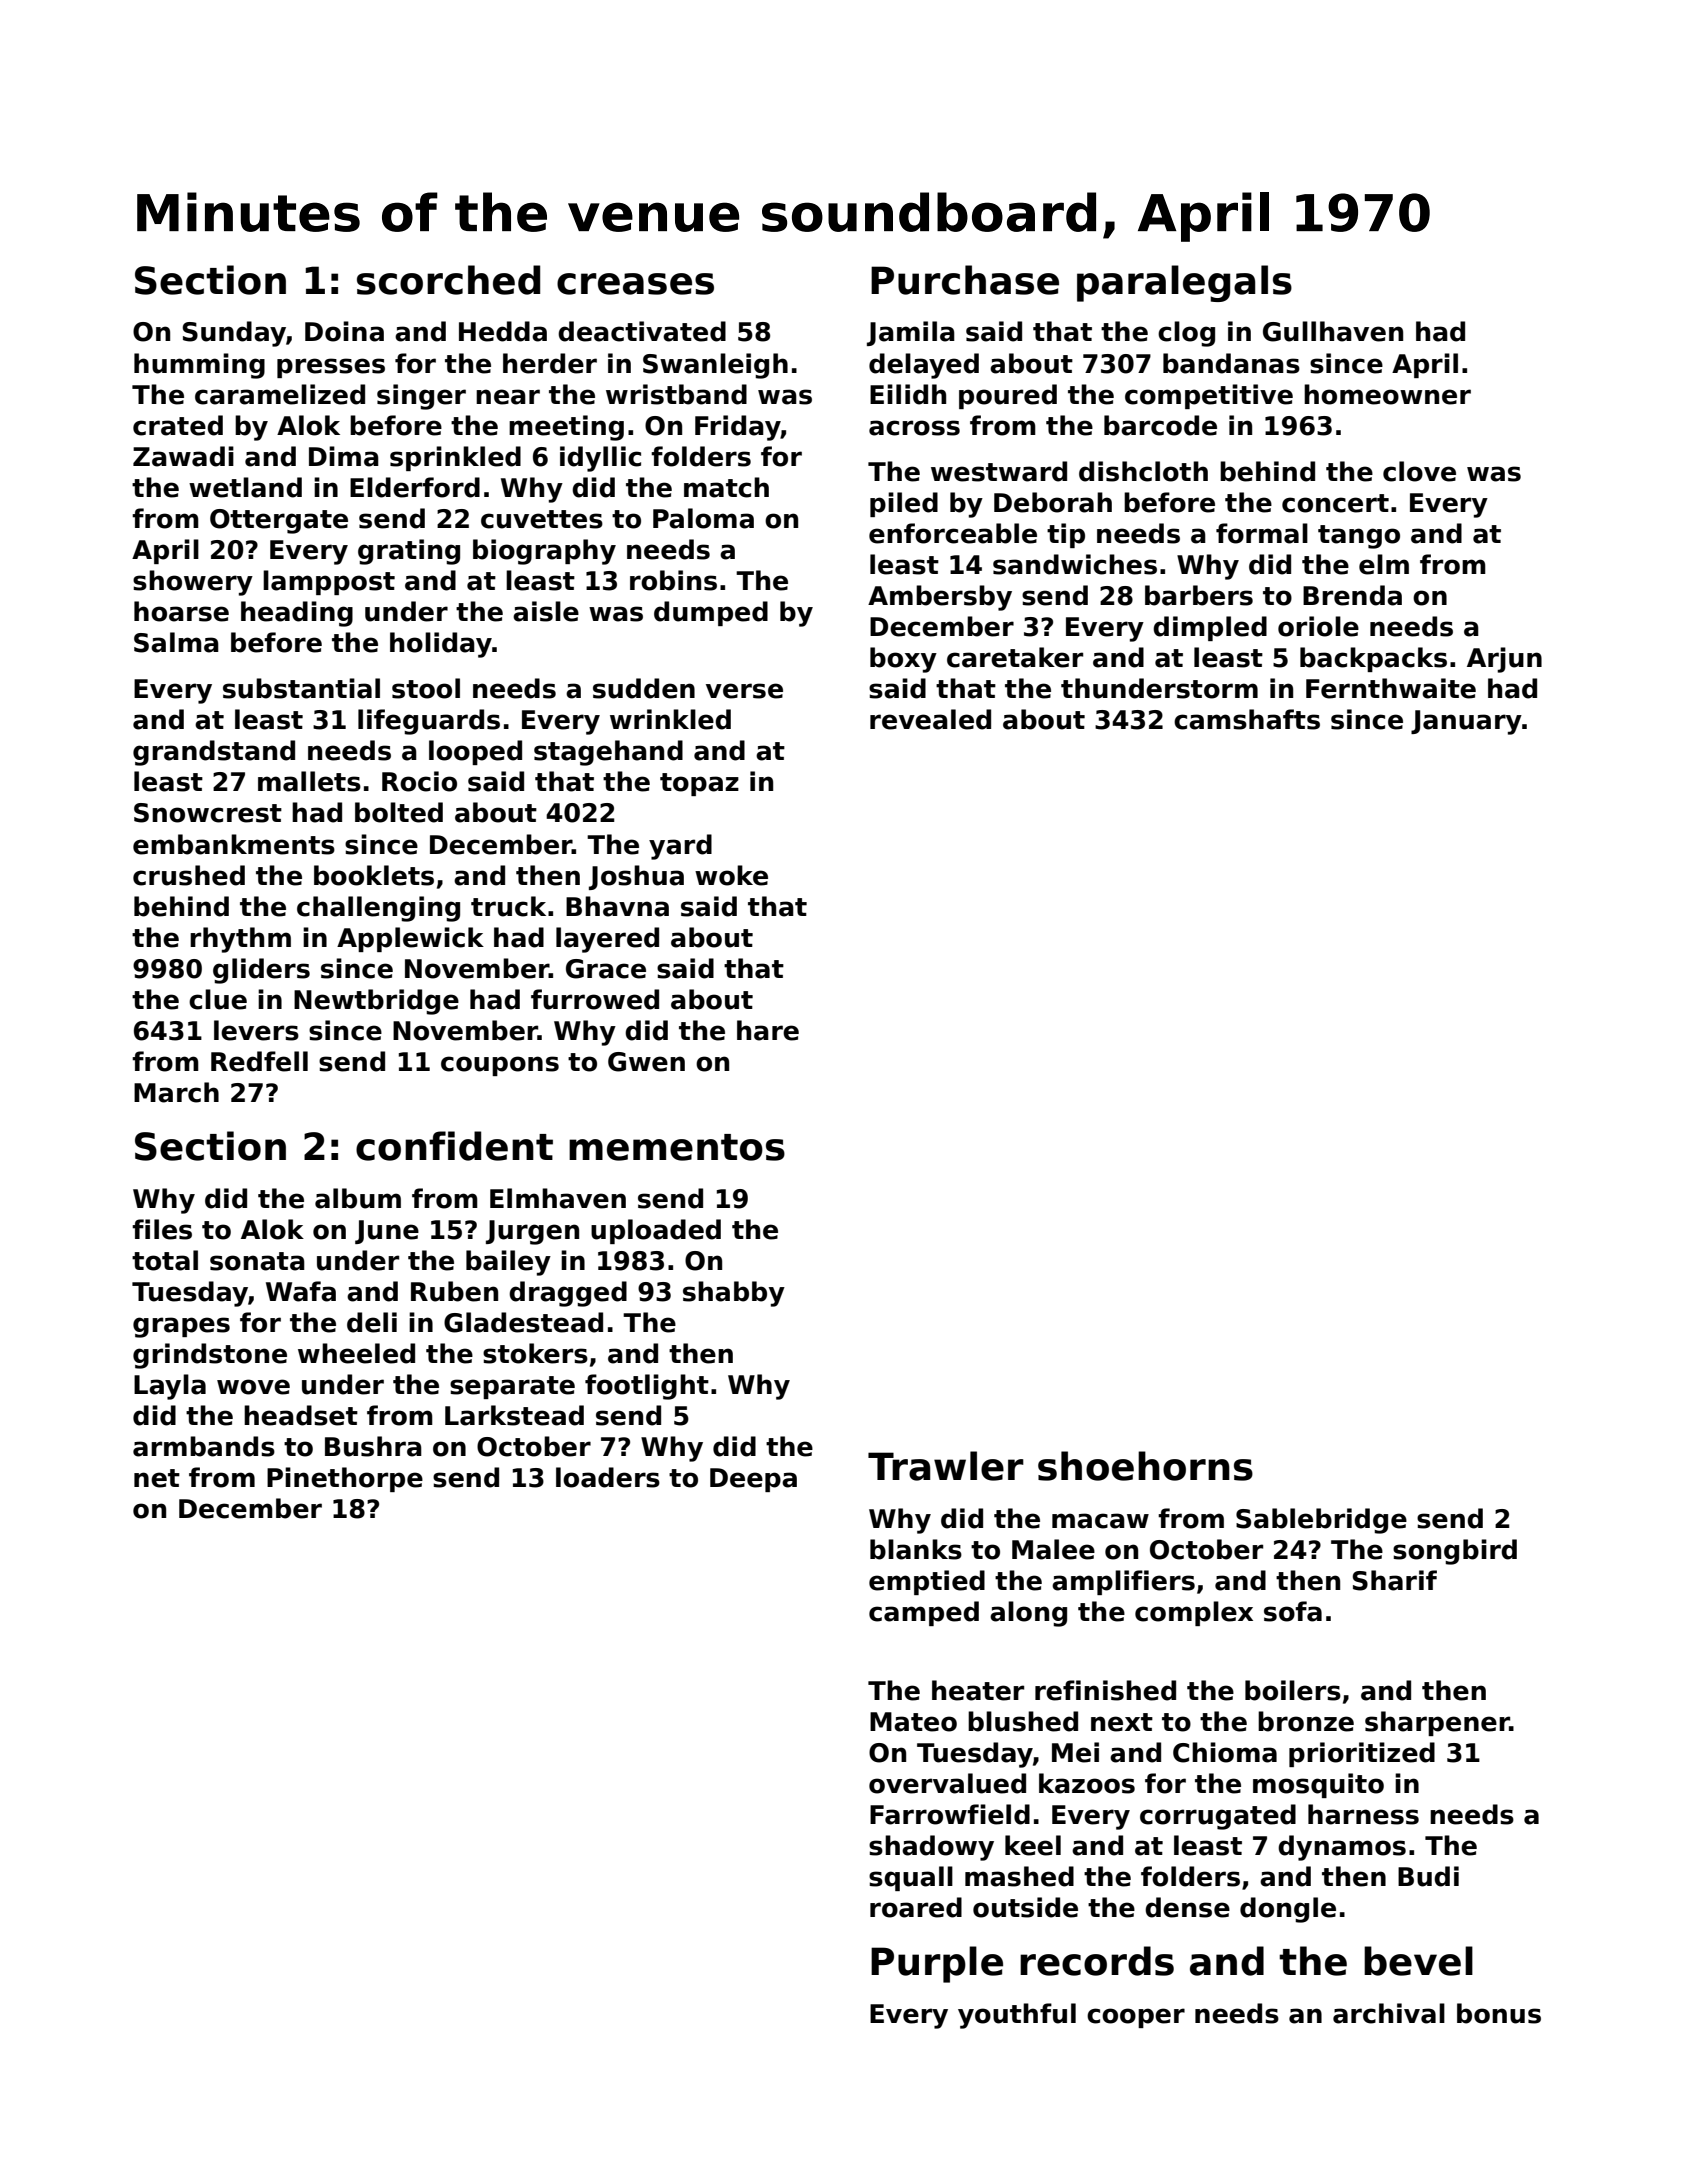 Image resolution: width=1683 pixels, height=2178 pixels. I want to click on headset, so click(301, 1415).
